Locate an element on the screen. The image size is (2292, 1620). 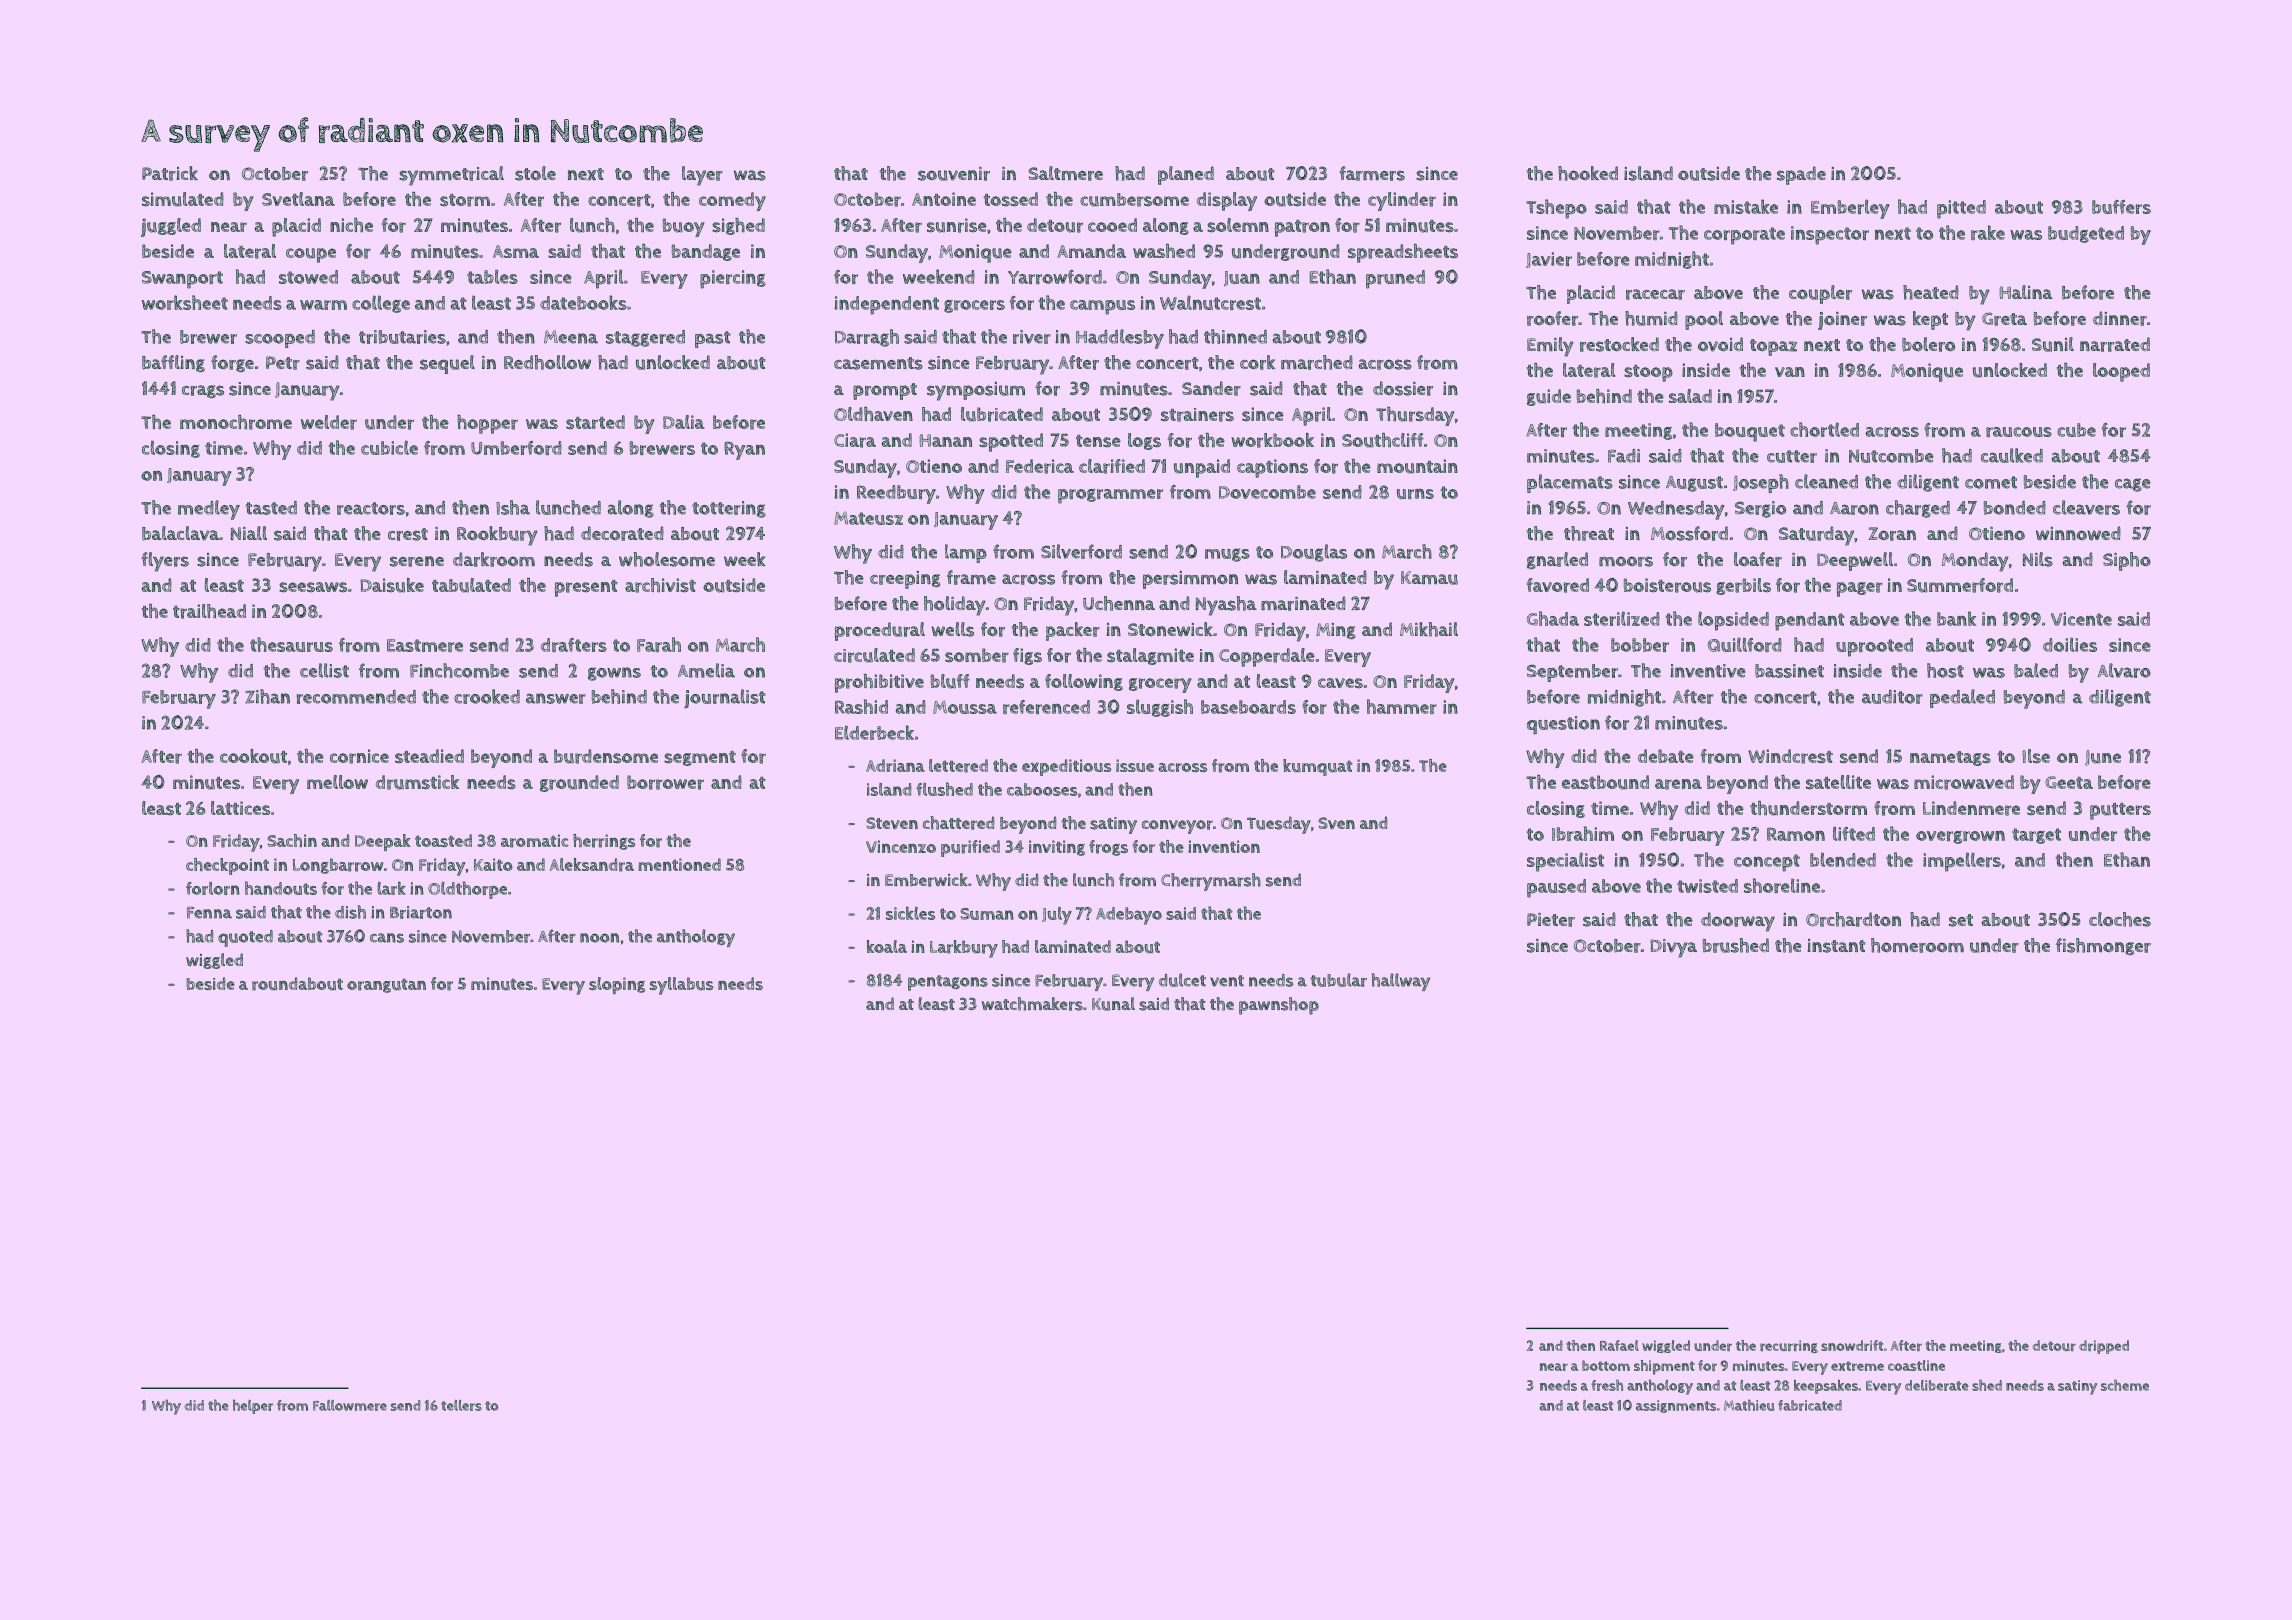
koala is located at coordinates (887, 946).
